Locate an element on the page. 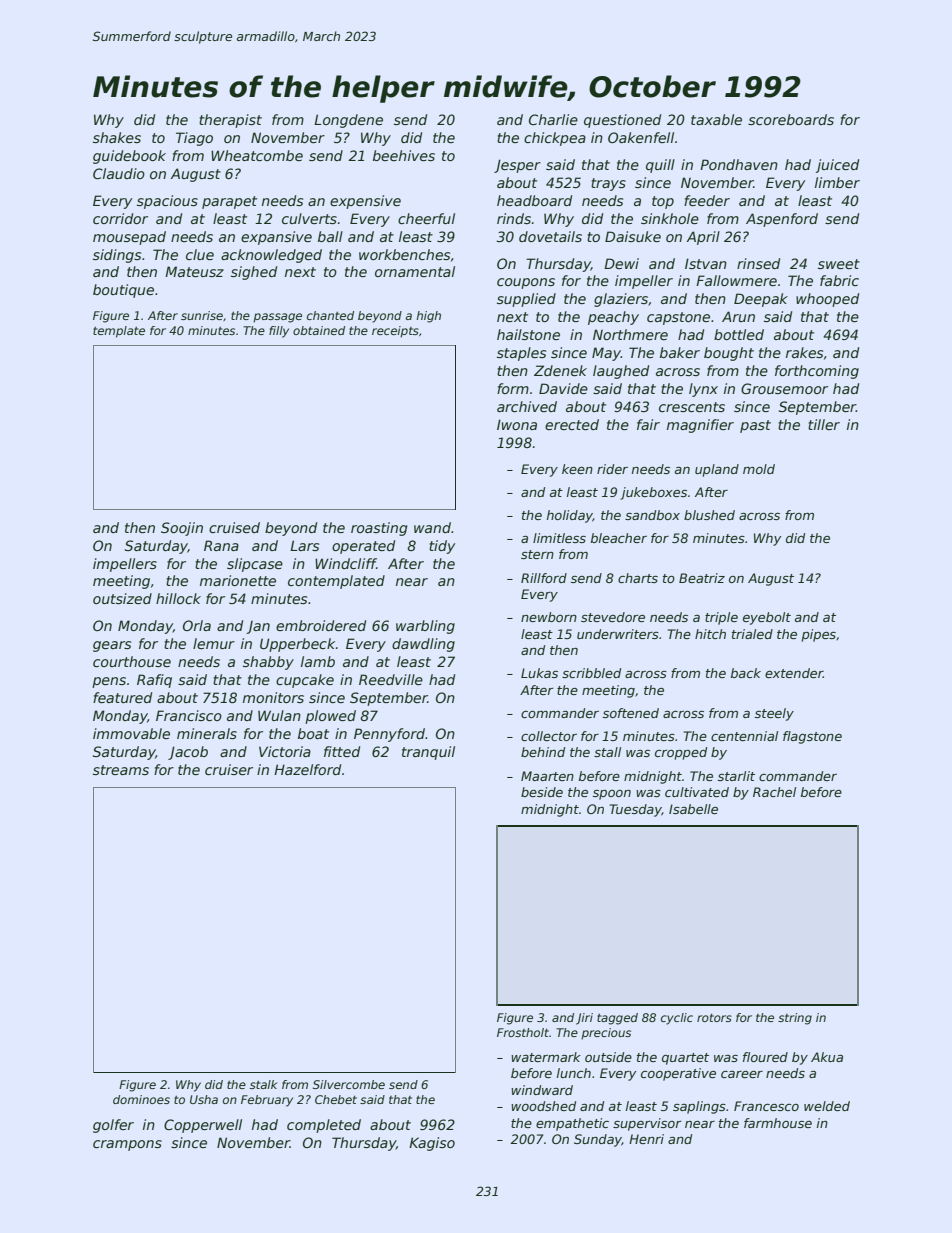 Image resolution: width=952 pixels, height=1233 pixels. crampons is located at coordinates (127, 1145).
